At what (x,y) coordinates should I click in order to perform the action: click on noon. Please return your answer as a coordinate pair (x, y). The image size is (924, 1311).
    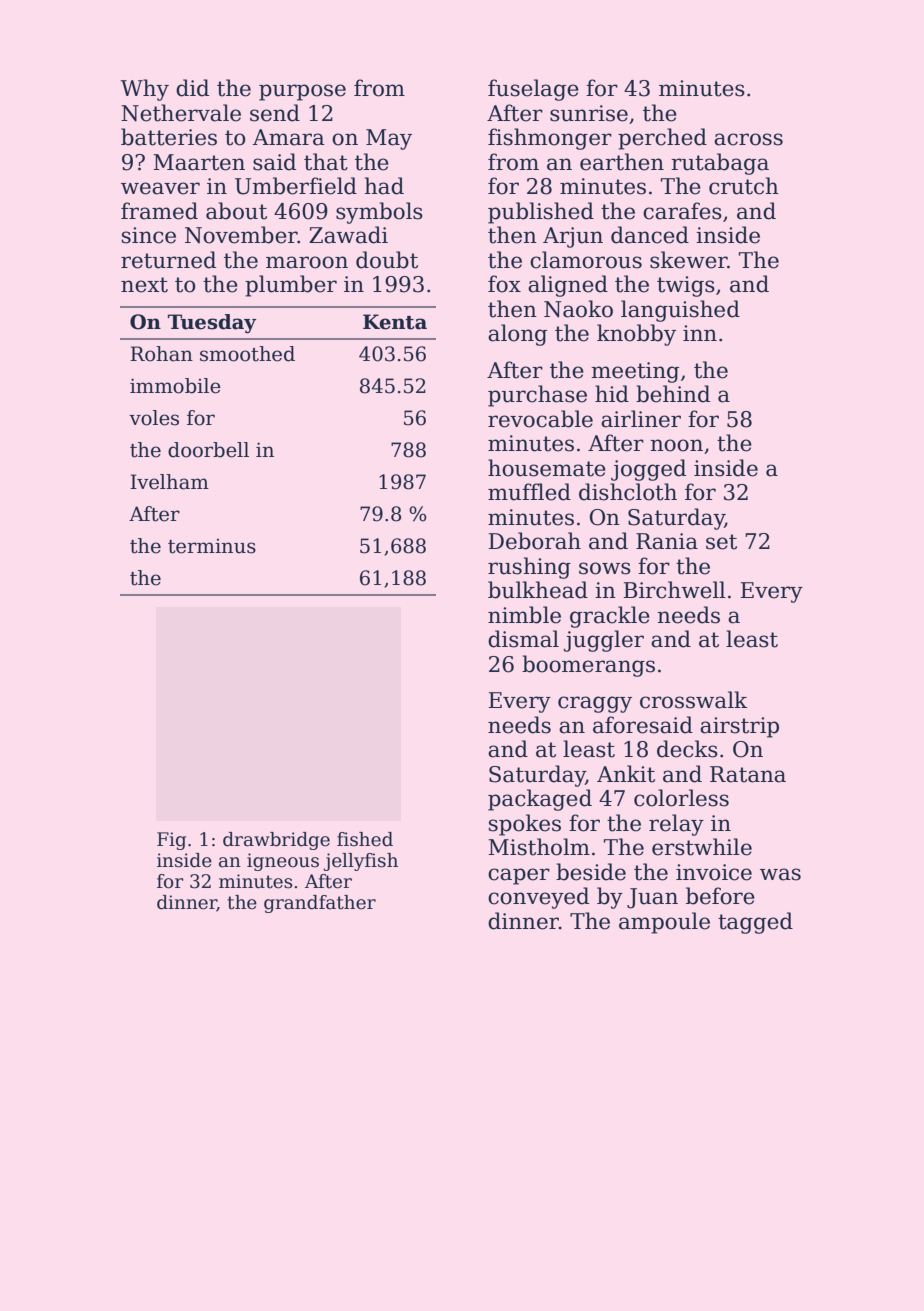
    Looking at the image, I should click on (676, 445).
